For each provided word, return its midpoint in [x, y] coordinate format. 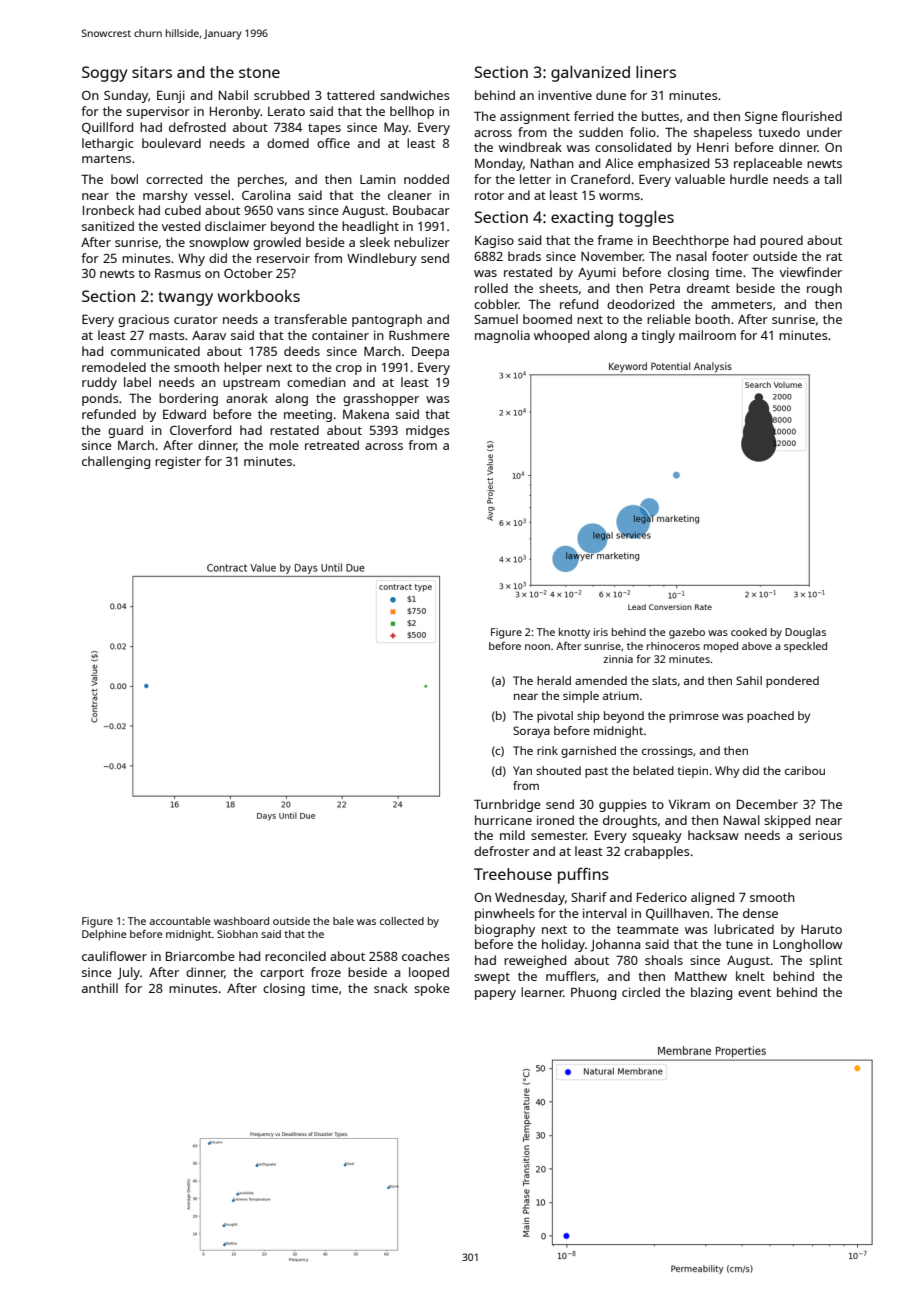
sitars [152, 72]
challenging [116, 462]
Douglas [805, 633]
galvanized [590, 74]
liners [656, 72]
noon [537, 647]
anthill [100, 988]
